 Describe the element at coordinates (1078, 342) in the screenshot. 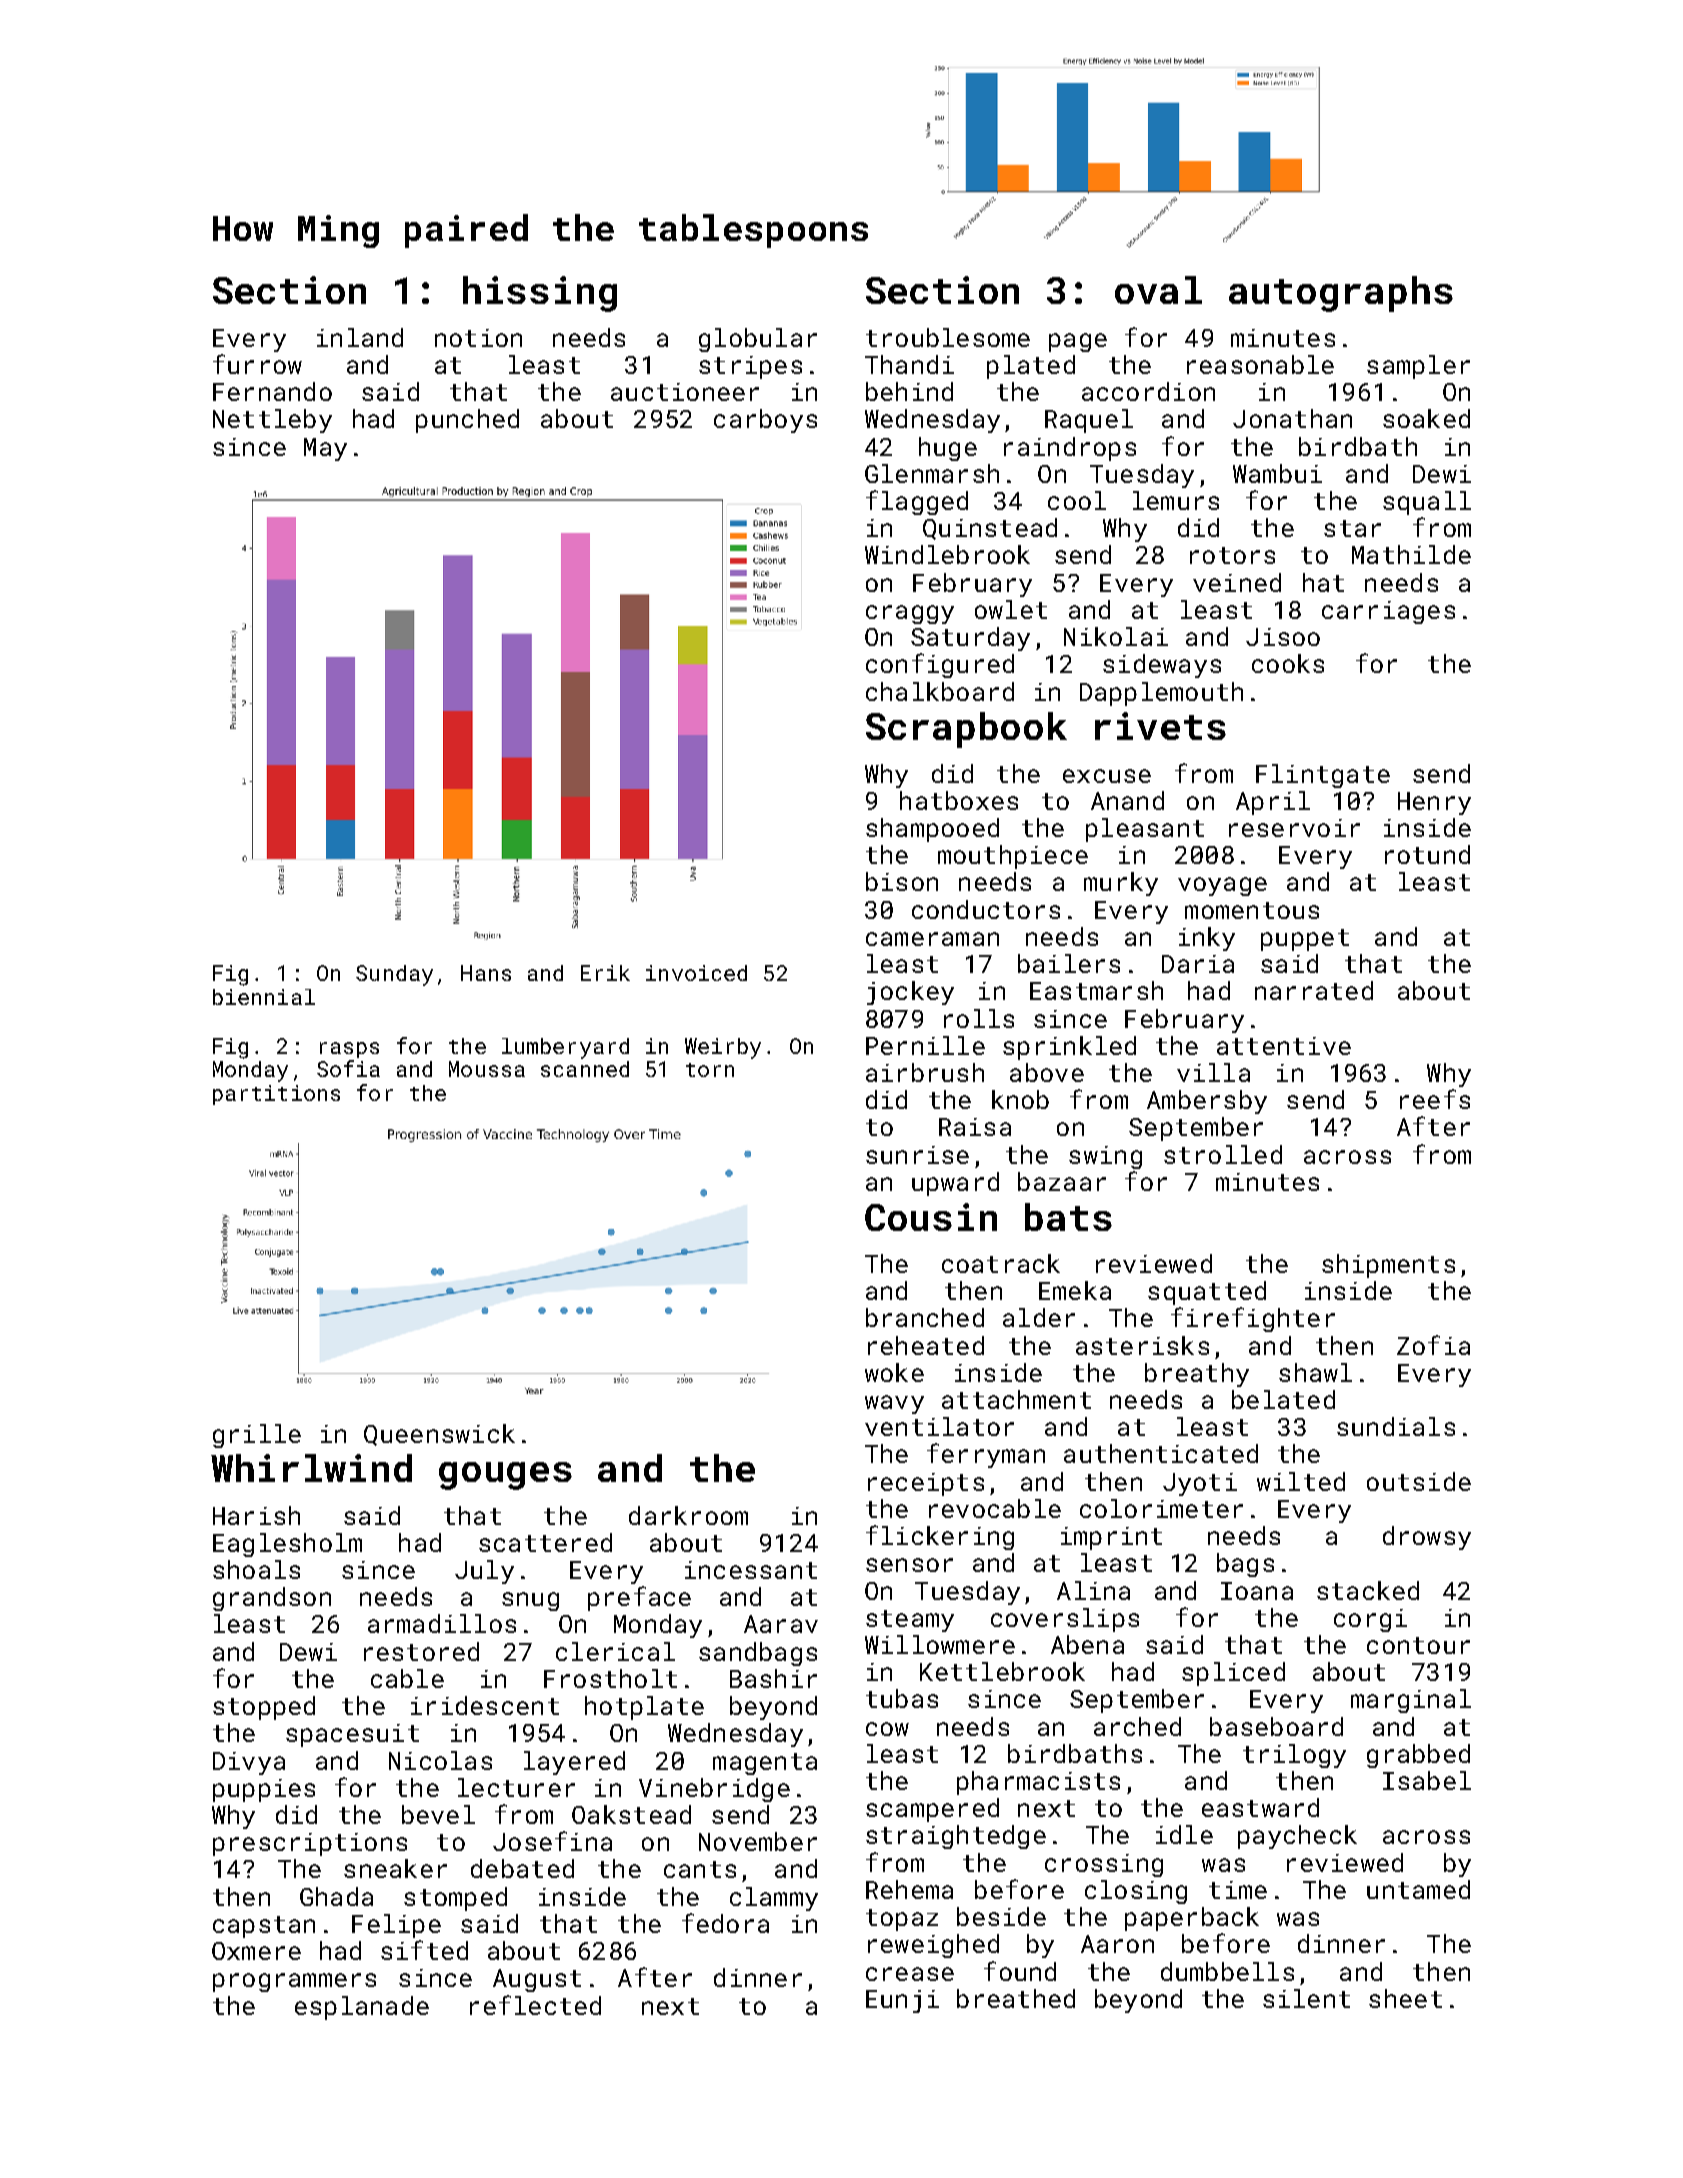

I see `page` at that location.
